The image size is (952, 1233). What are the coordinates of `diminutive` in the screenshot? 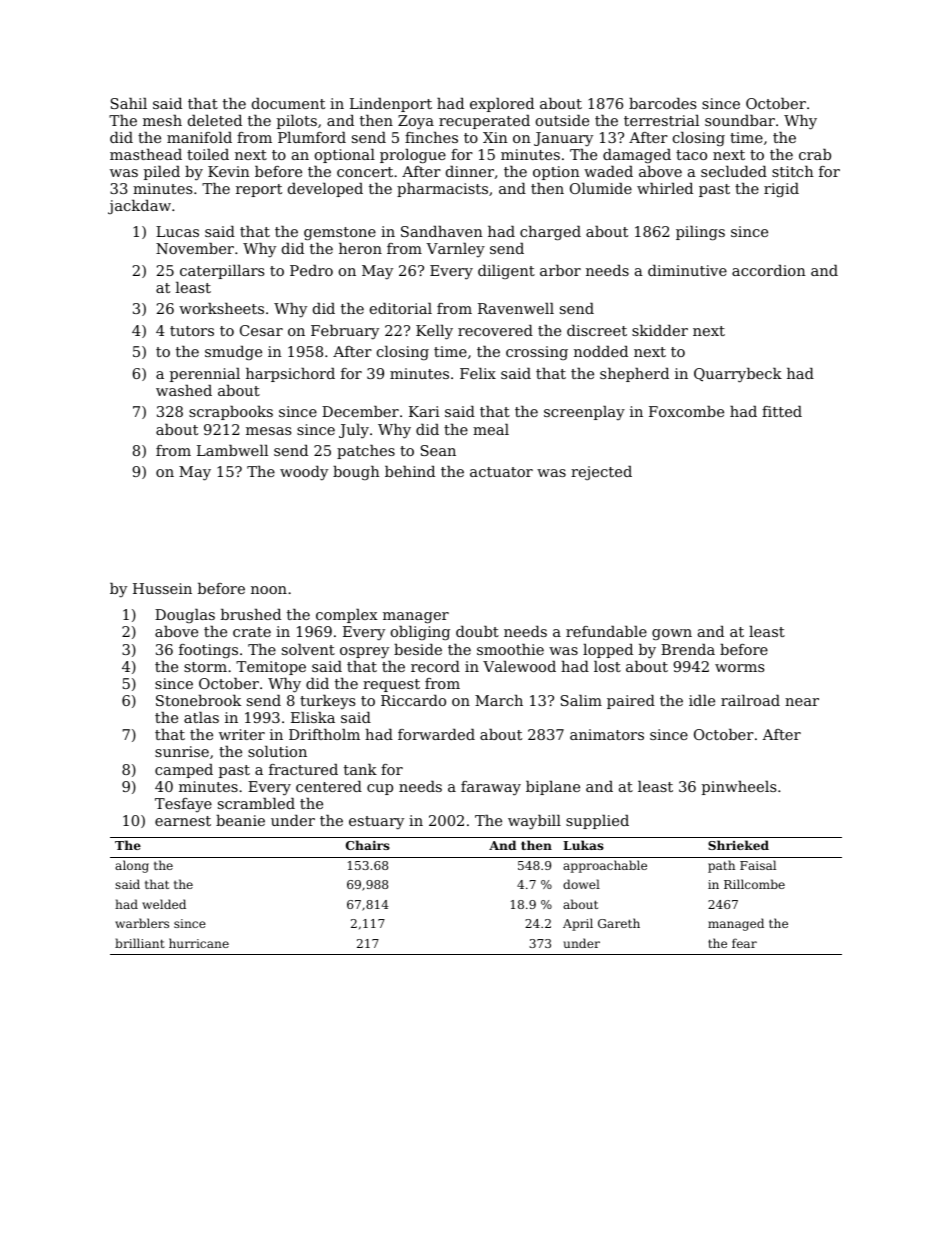 It's located at (687, 270).
